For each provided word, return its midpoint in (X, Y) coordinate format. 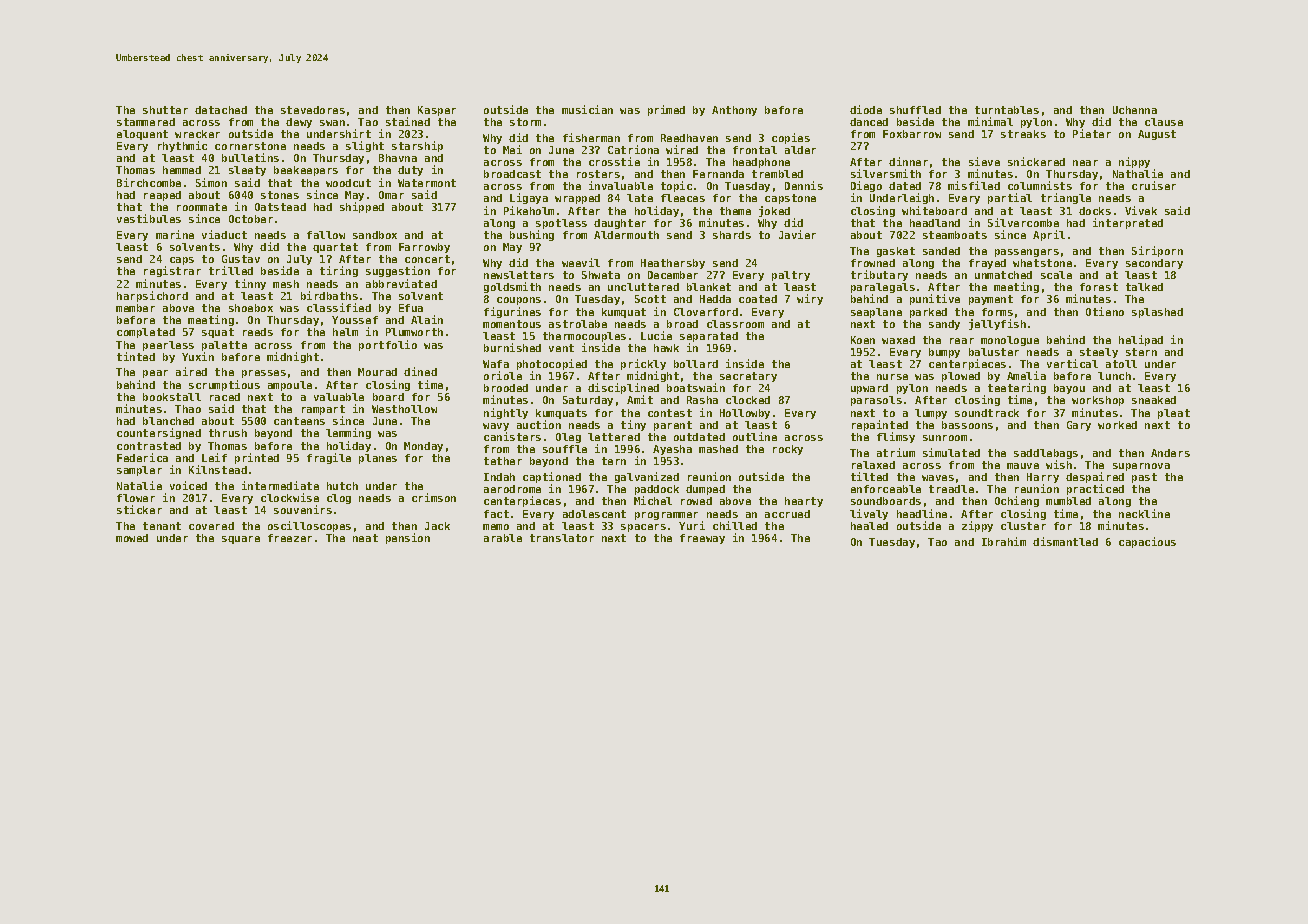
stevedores (313, 110)
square (241, 540)
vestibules (149, 218)
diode (866, 109)
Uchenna (1135, 110)
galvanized (647, 477)
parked (928, 313)
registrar (172, 272)
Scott (650, 299)
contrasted (149, 446)
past (1144, 478)
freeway (702, 539)
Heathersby (673, 264)
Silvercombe (1023, 222)
